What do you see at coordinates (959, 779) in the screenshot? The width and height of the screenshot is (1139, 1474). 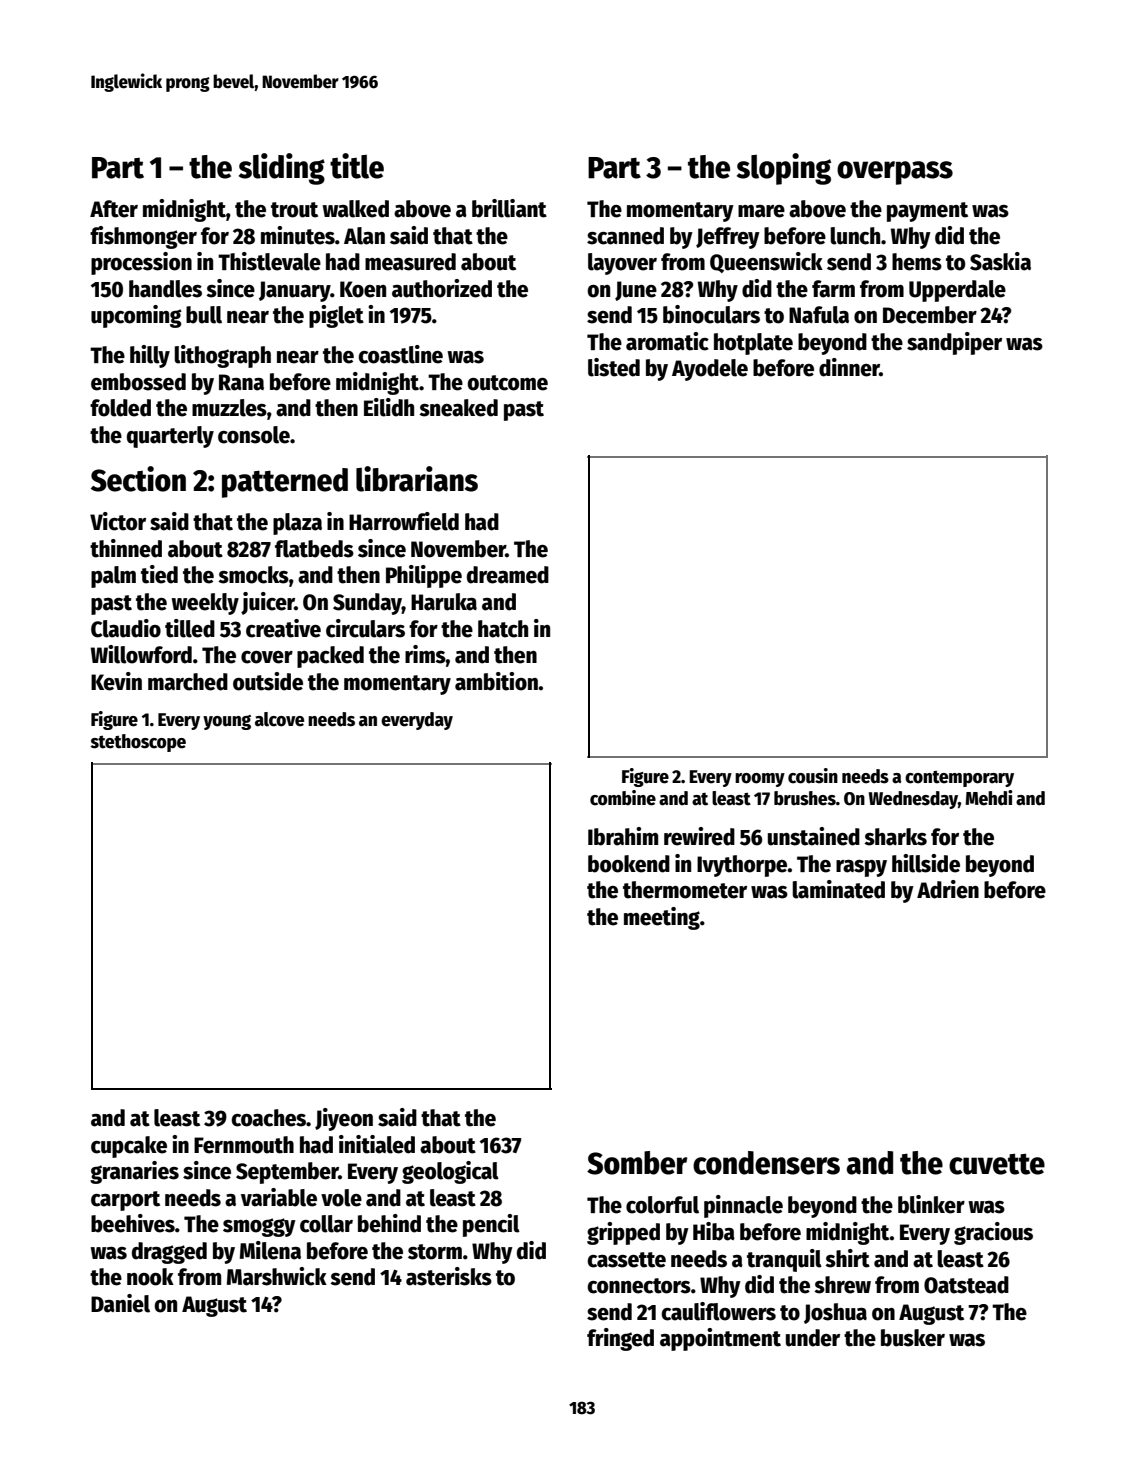 I see `contemporary` at bounding box center [959, 779].
